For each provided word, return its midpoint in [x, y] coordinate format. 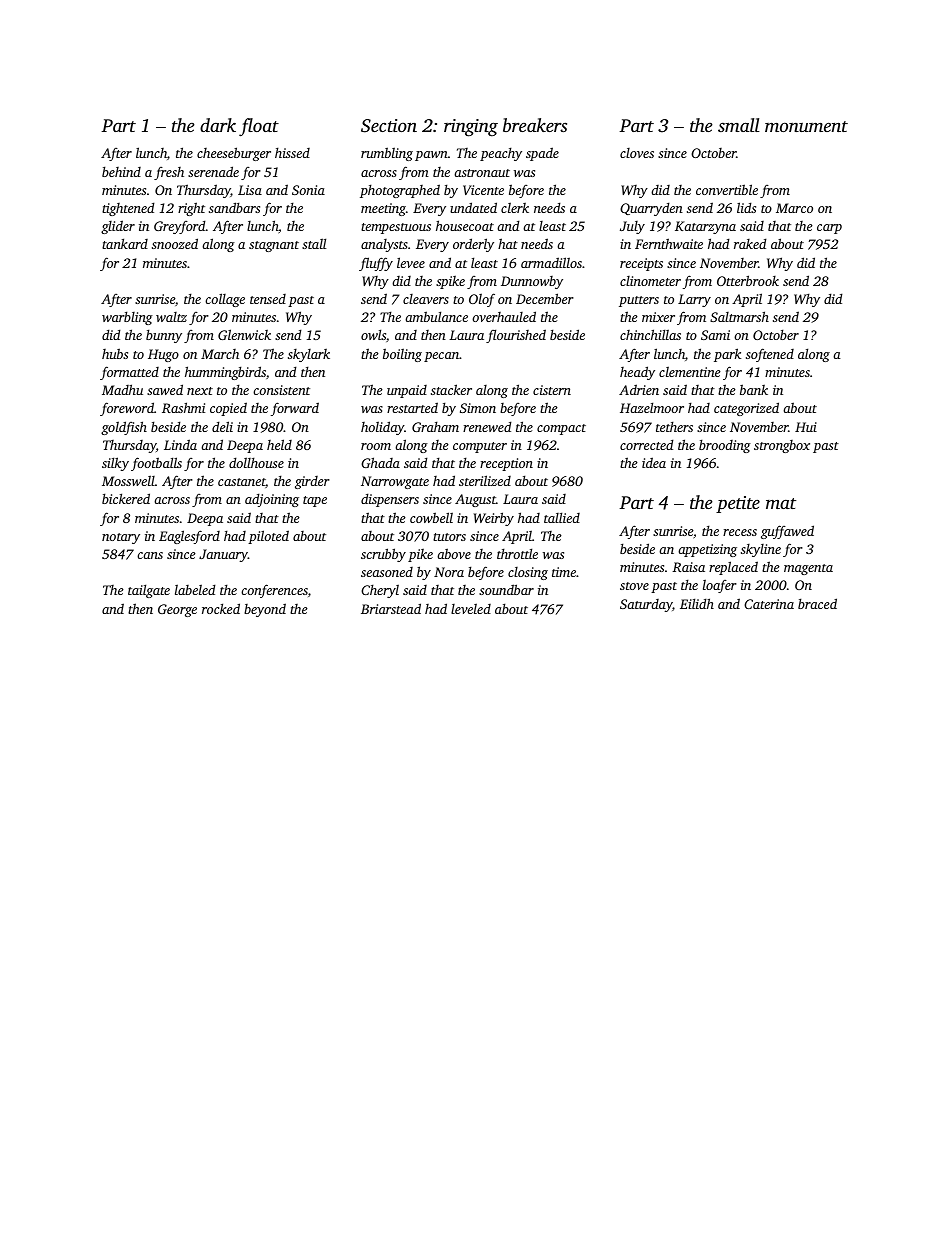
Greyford [180, 227]
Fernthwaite [669, 243]
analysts [384, 245]
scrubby [383, 555]
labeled [195, 589]
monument [806, 126]
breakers [535, 125]
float [259, 127]
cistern [552, 390]
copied [228, 409]
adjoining [272, 500]
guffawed [787, 532]
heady [637, 373]
